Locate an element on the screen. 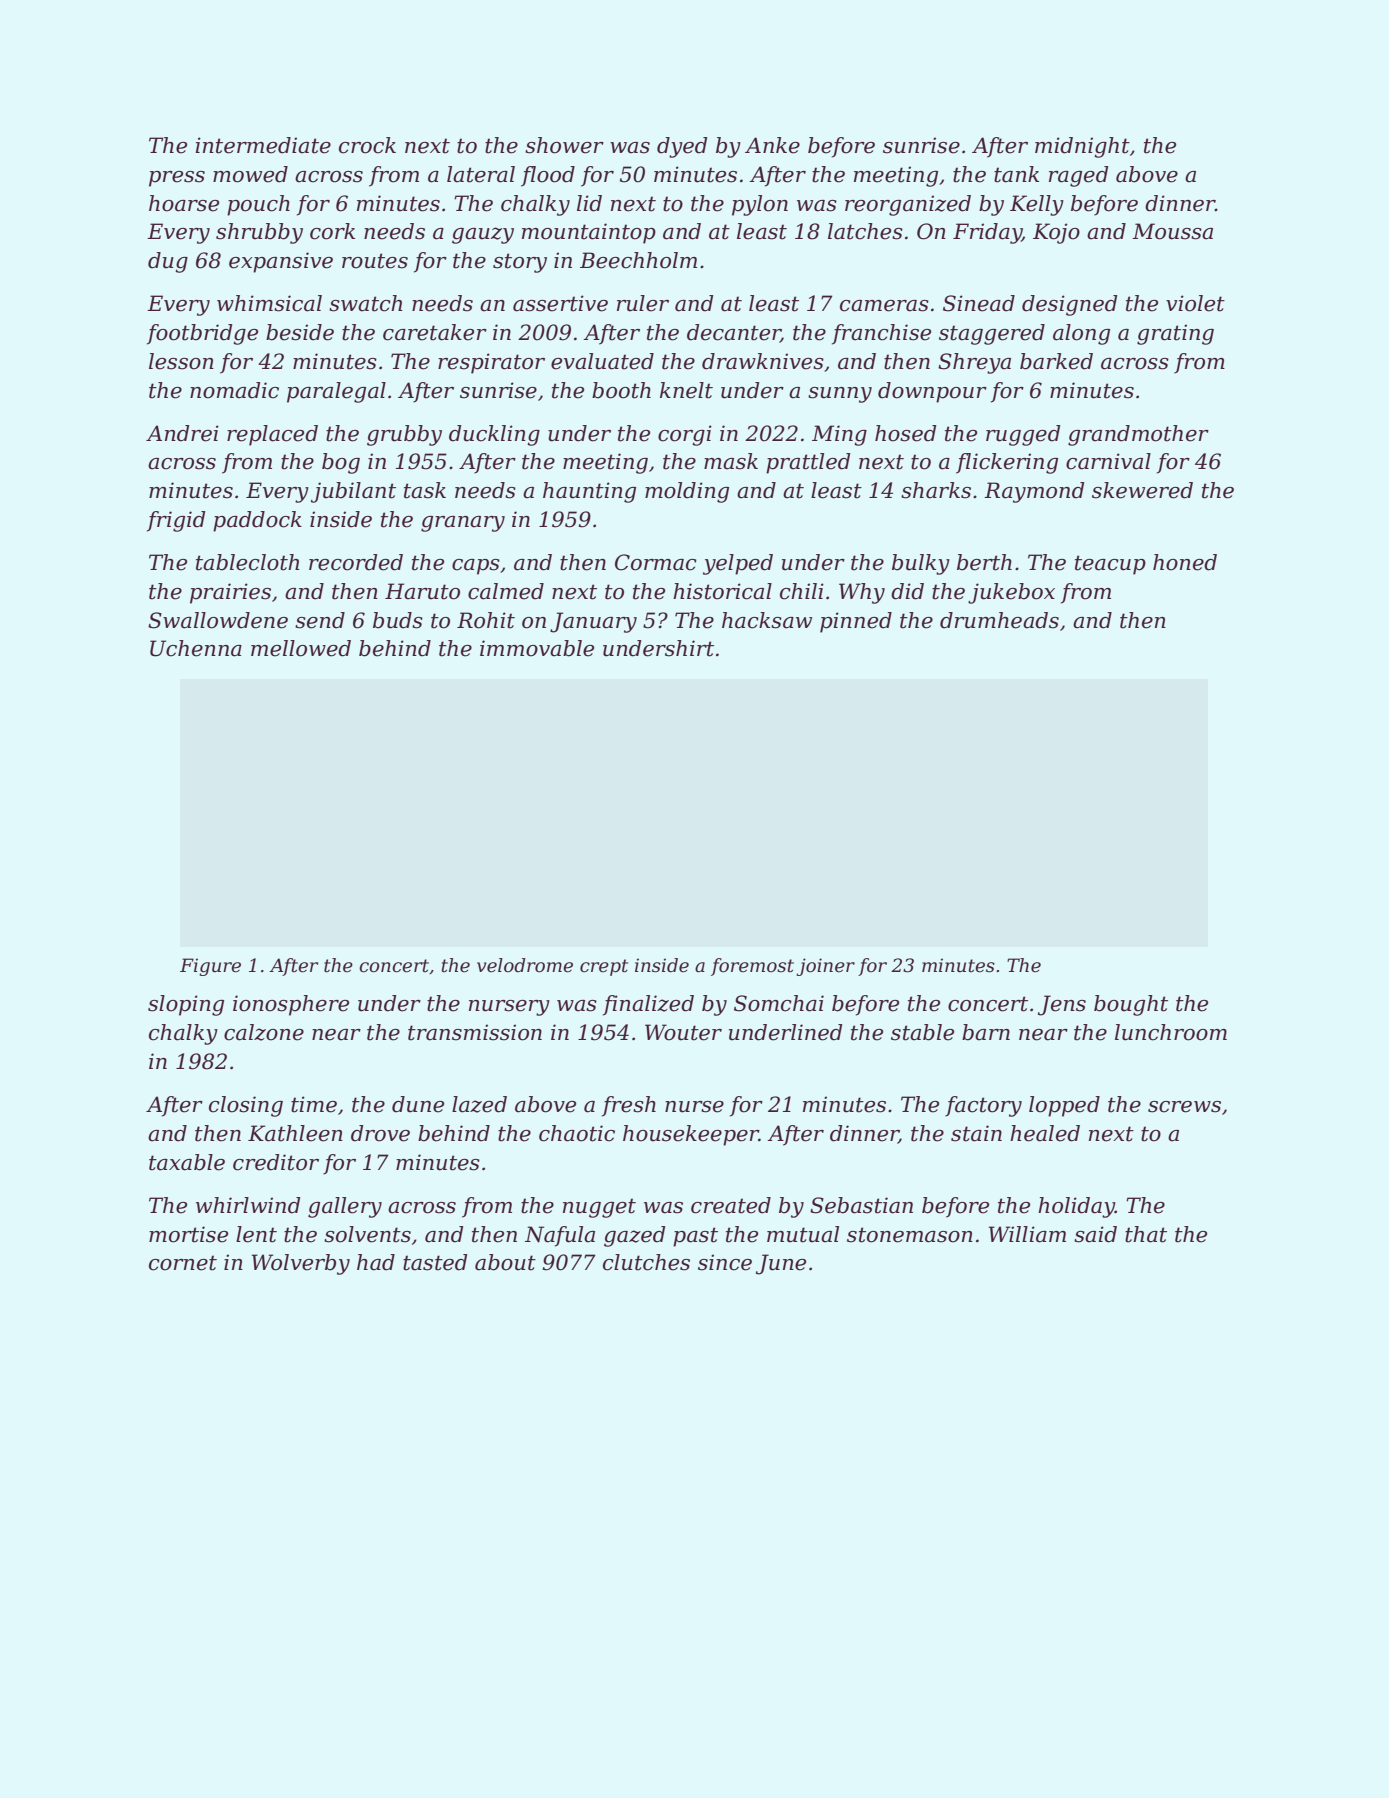 The width and height of the screenshot is (1389, 1798). paralegal is located at coordinates (336, 392).
